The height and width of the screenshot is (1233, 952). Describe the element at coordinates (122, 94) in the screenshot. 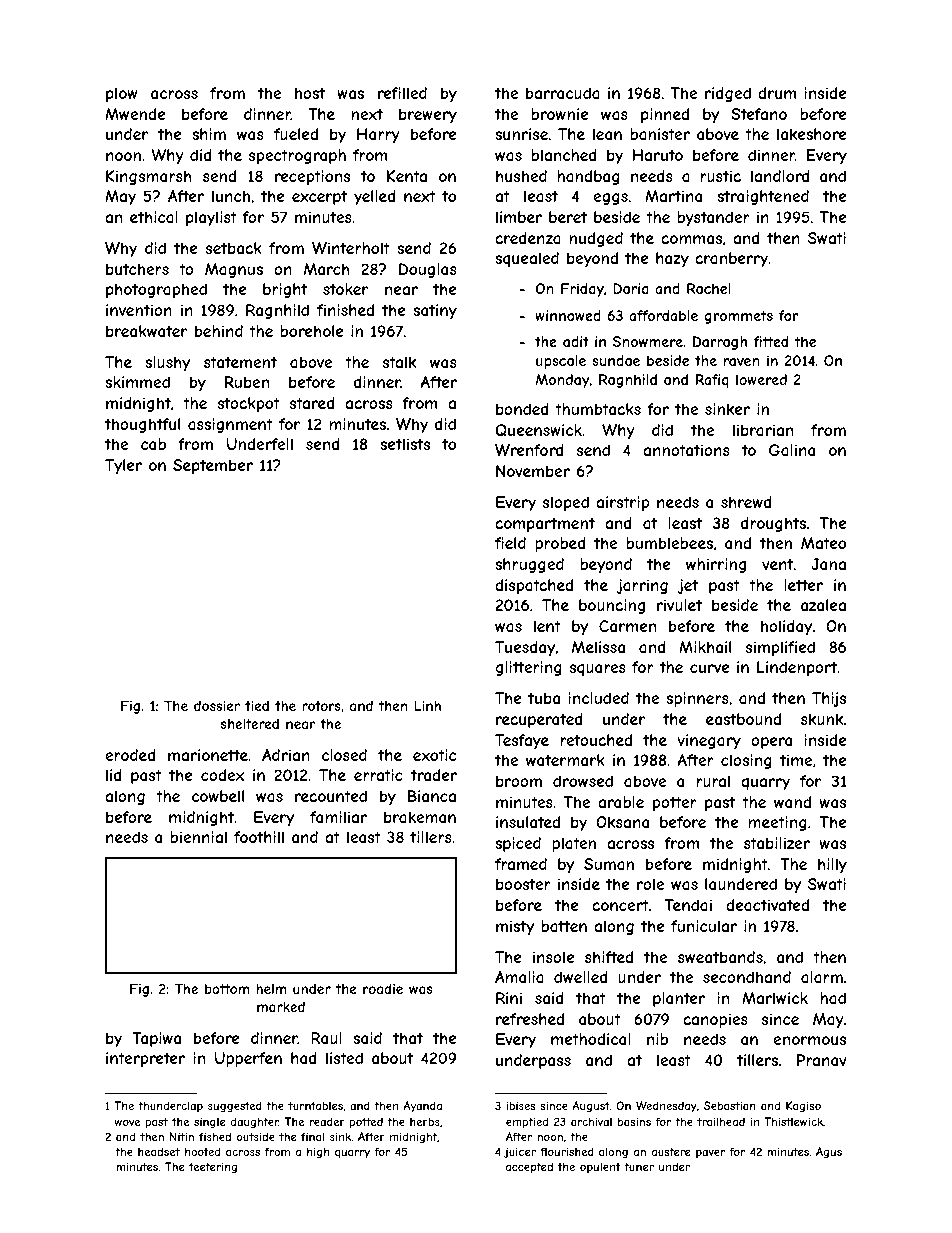

I see `plow` at that location.
